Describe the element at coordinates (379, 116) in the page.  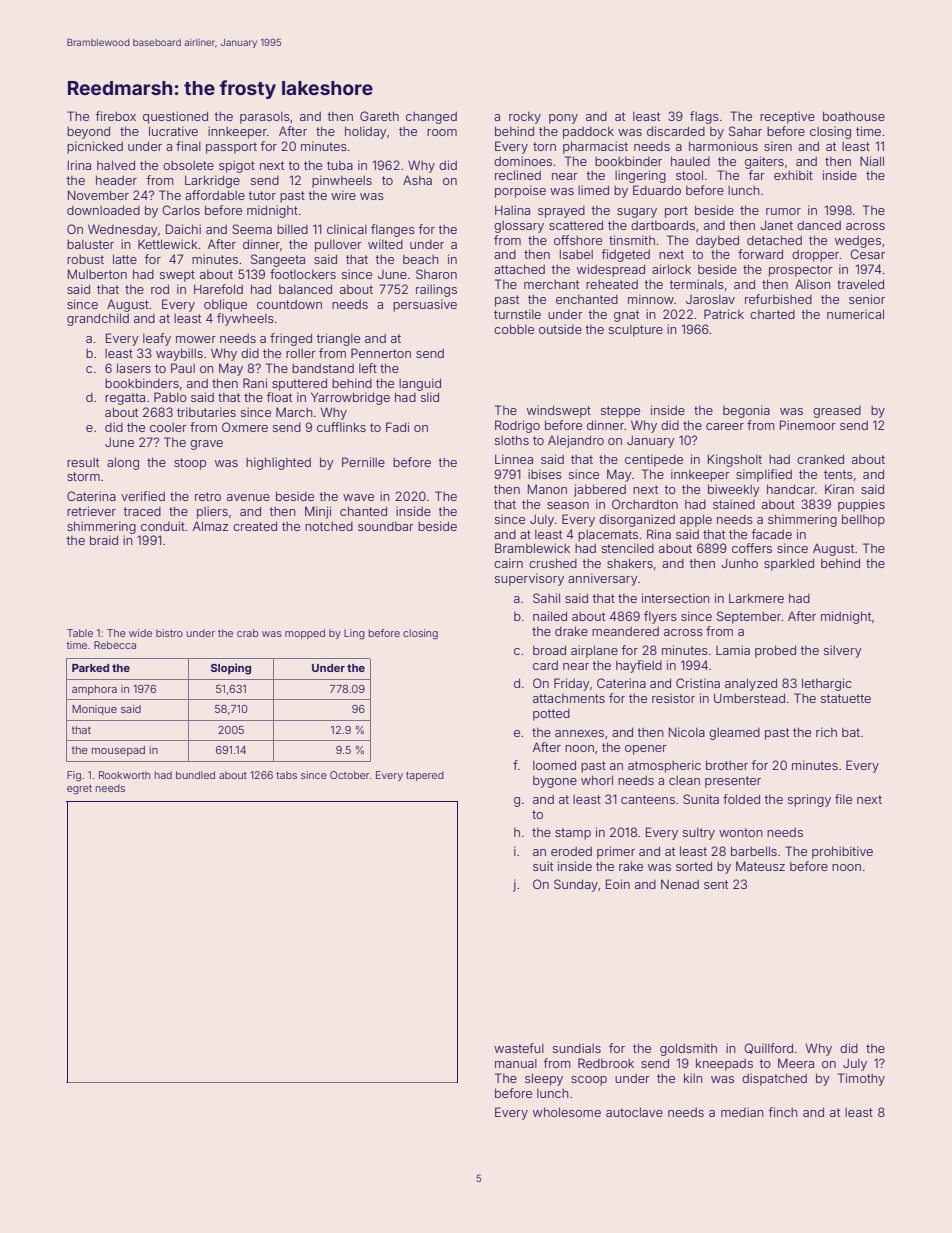
I see `Gareth` at that location.
